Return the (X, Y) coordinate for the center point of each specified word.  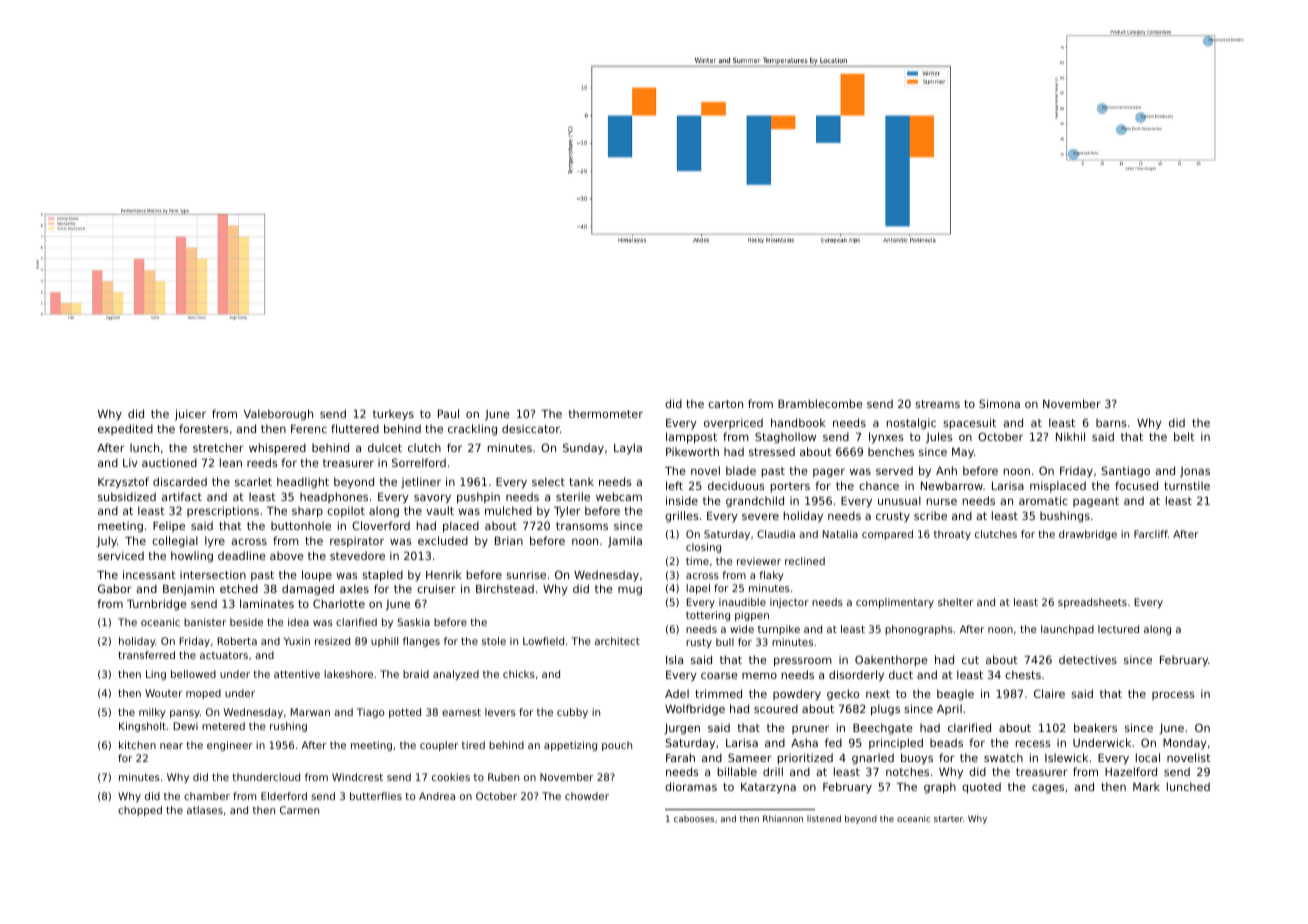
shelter (955, 602)
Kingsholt (142, 727)
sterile (573, 496)
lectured (1118, 629)
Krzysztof (123, 483)
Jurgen (682, 729)
